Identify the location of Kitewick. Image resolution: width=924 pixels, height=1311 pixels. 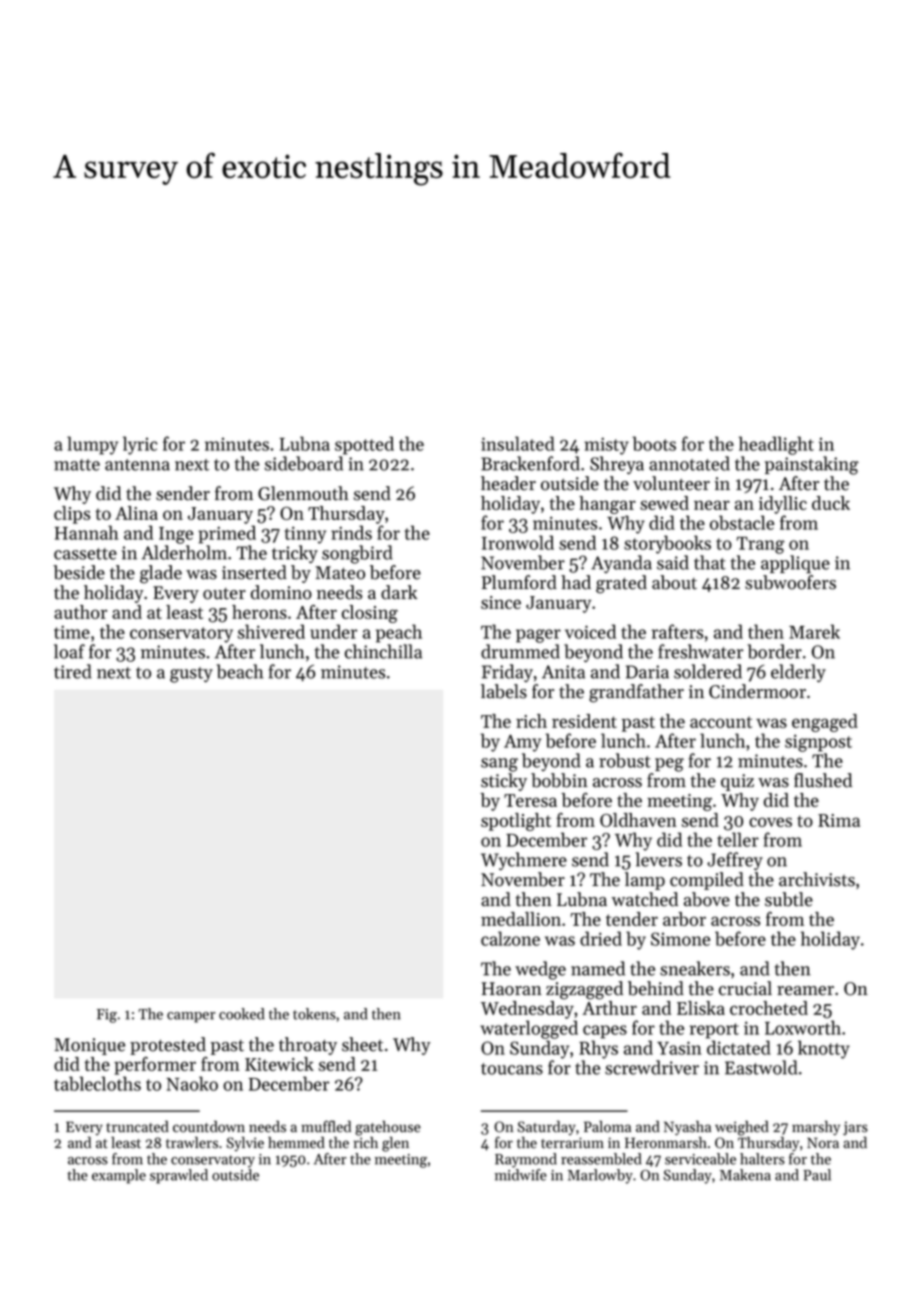
(279, 1064).
